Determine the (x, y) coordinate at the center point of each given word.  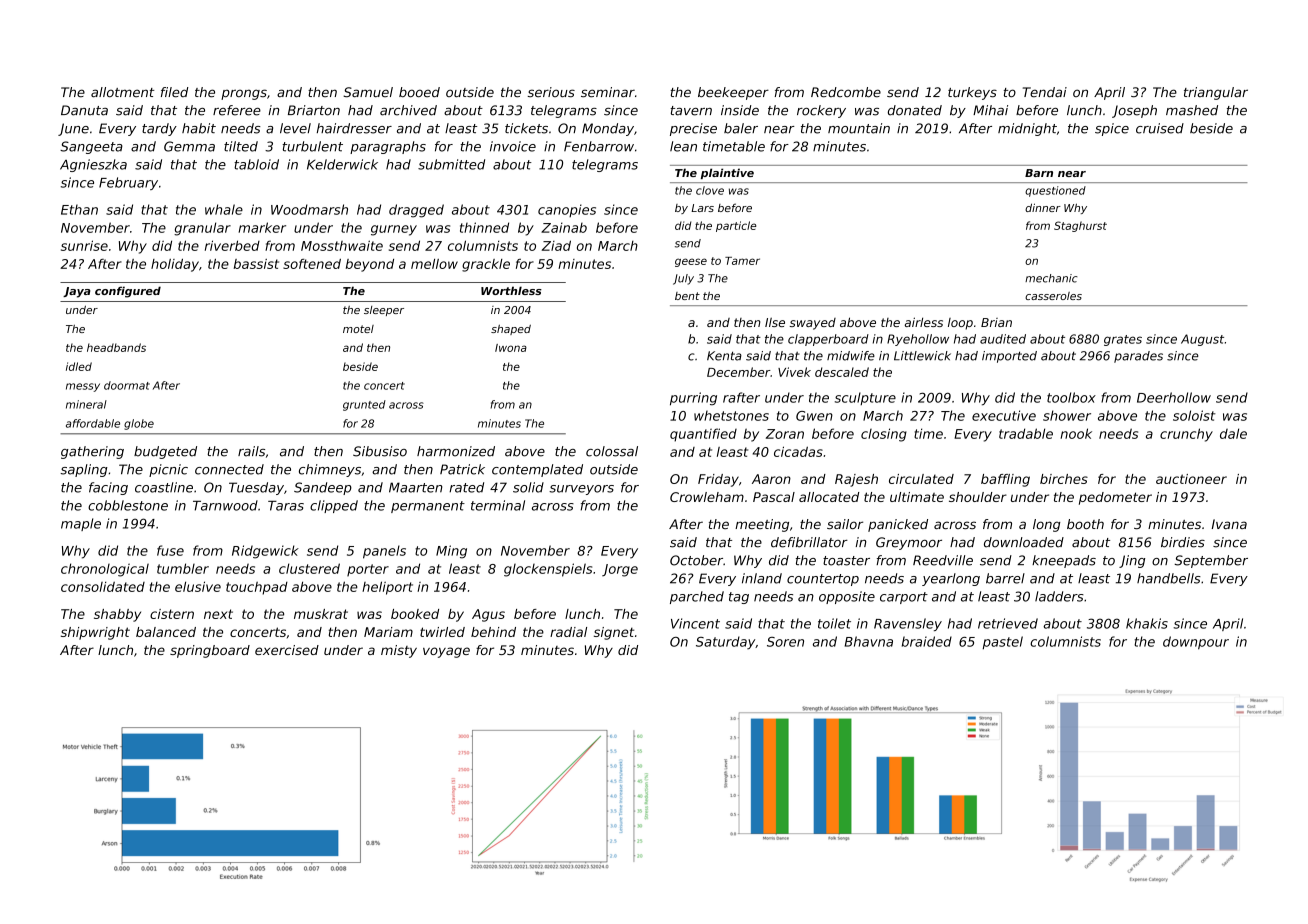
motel (358, 329)
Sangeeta (91, 147)
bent (687, 296)
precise (693, 129)
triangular (1216, 93)
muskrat (321, 614)
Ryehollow (918, 340)
